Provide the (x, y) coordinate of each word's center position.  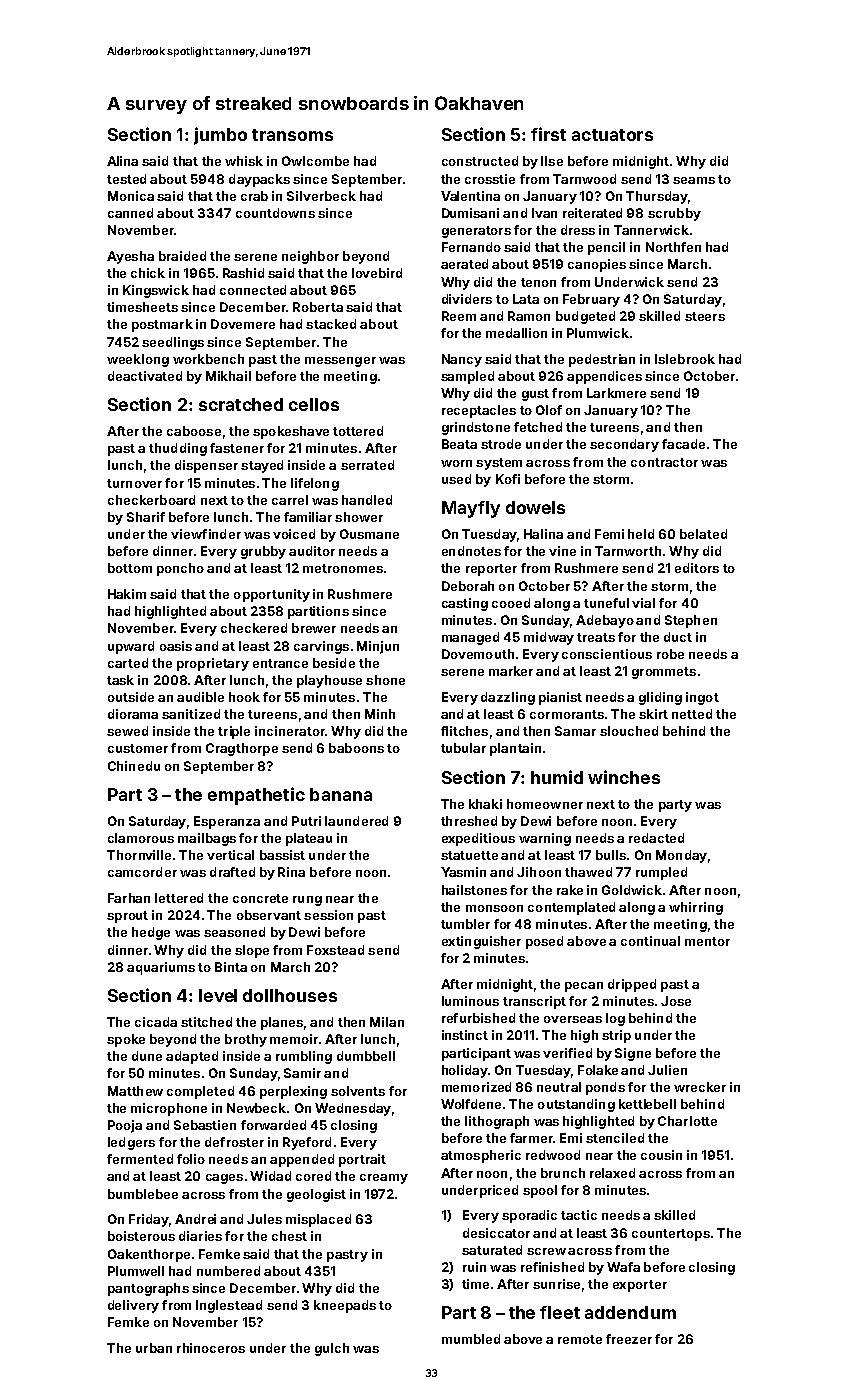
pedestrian (602, 360)
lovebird (377, 273)
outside (131, 697)
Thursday (657, 197)
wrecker (700, 1087)
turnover (134, 483)
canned (130, 213)
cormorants (567, 714)
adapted (192, 1057)
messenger (340, 362)
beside (334, 663)
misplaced (318, 1220)
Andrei (195, 1219)
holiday (465, 1071)
